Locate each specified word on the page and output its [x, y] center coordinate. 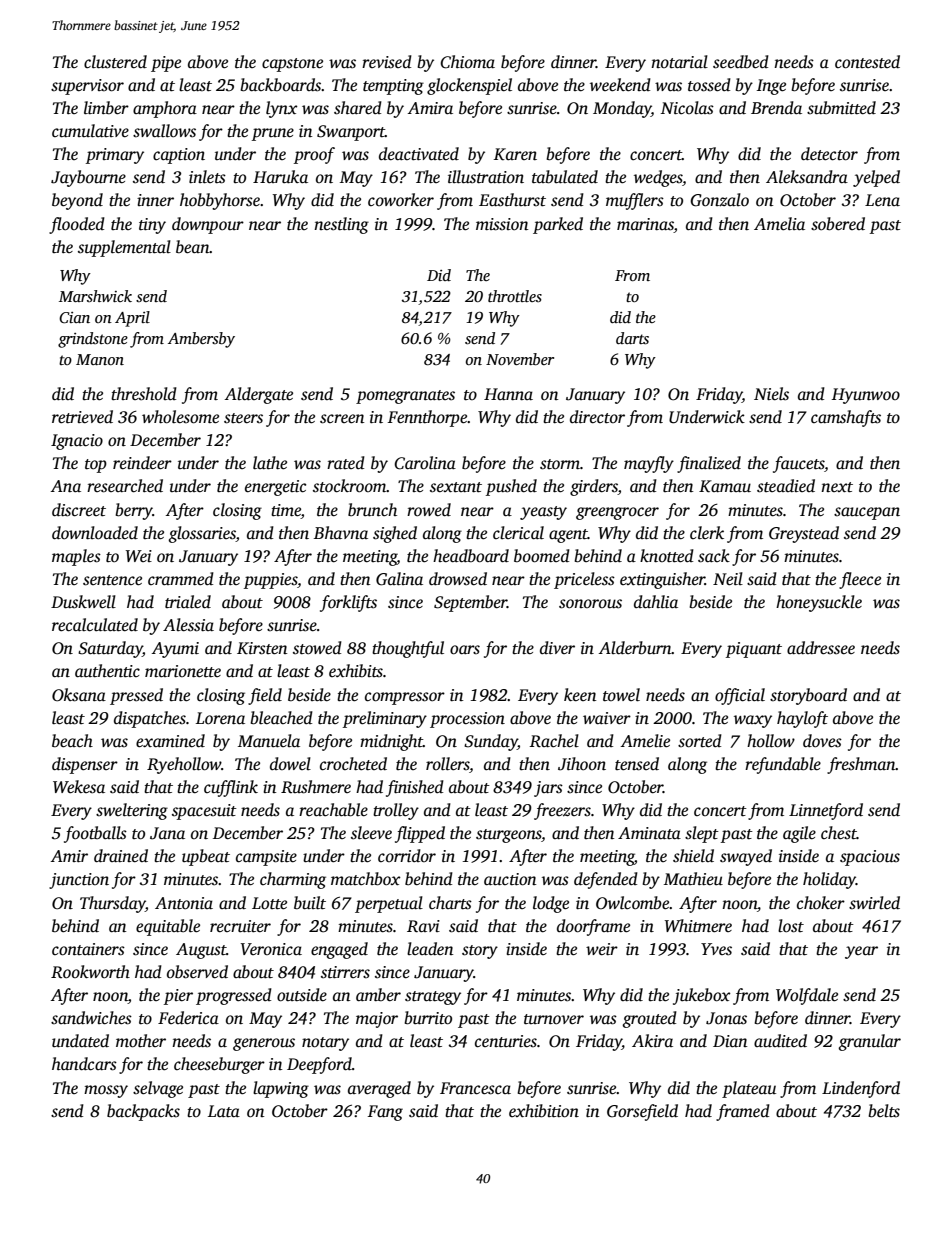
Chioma [467, 62]
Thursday [113, 904]
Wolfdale [807, 996]
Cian [74, 318]
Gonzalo [719, 200]
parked [558, 225]
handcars [84, 1064]
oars [465, 650]
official [740, 696]
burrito [428, 1018]
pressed [136, 696]
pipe [166, 64]
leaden [430, 948]
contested [867, 62]
